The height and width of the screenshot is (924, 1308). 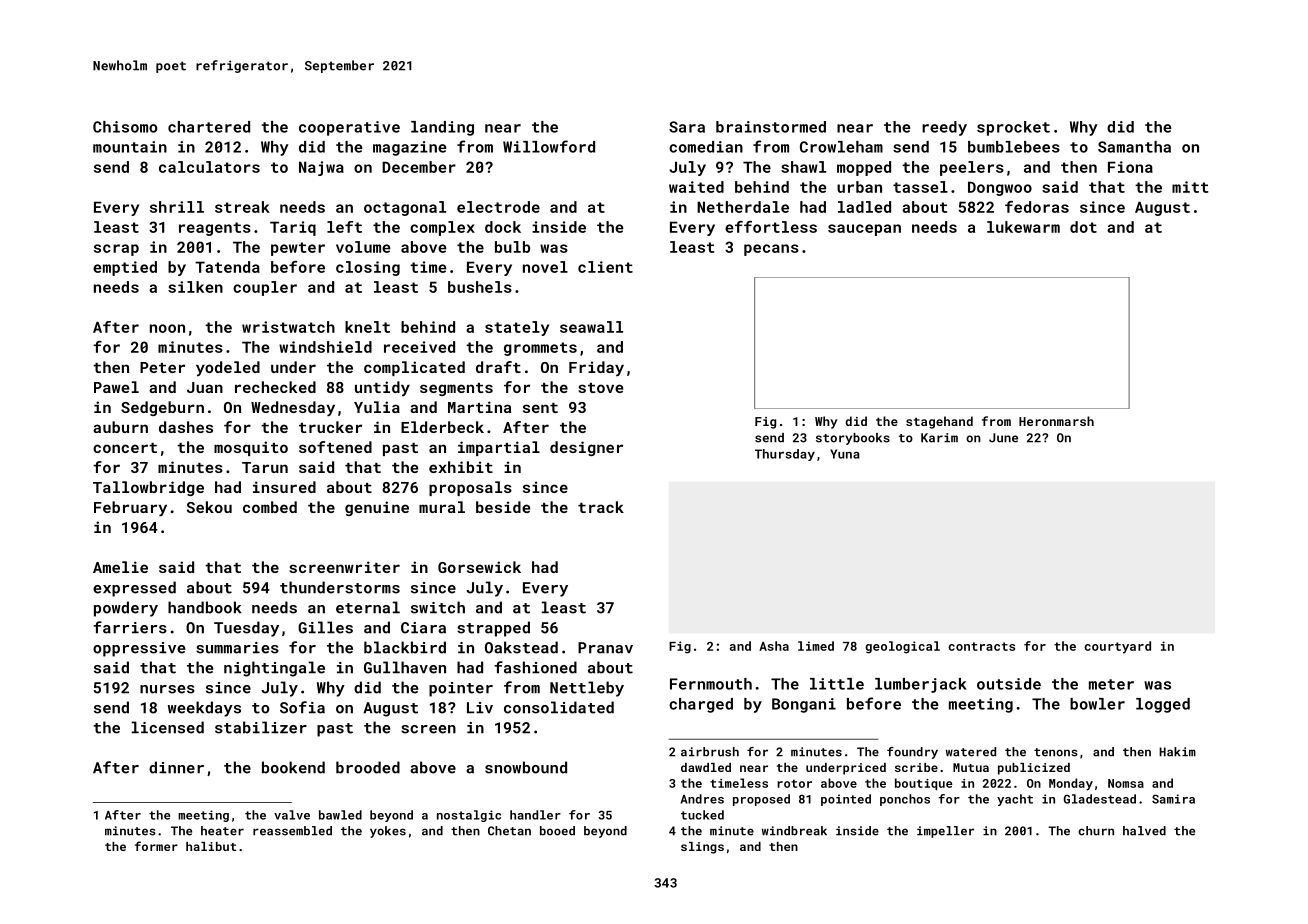 What do you see at coordinates (601, 388) in the screenshot?
I see `stove` at bounding box center [601, 388].
